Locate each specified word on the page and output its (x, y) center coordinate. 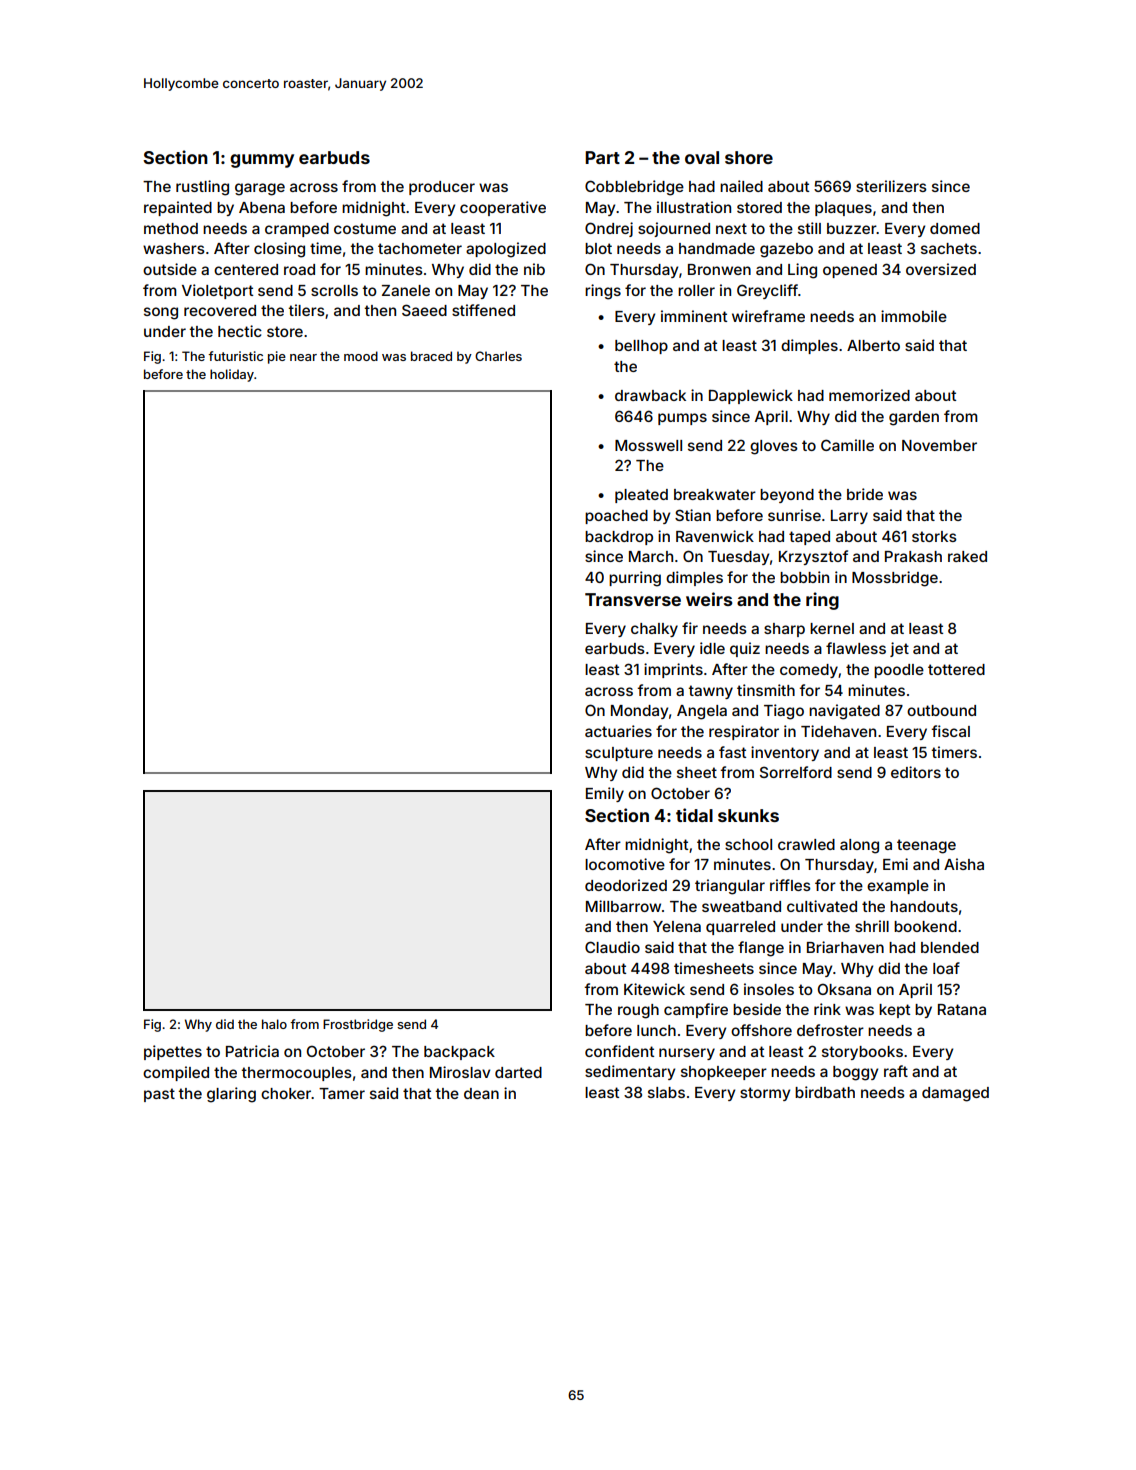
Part (602, 157)
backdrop (619, 538)
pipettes (173, 1052)
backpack (459, 1053)
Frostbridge (358, 1025)
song (161, 313)
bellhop (641, 347)
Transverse (633, 599)
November (939, 445)
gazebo (786, 250)
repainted (178, 208)
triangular (730, 887)
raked (967, 556)
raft (896, 1071)
